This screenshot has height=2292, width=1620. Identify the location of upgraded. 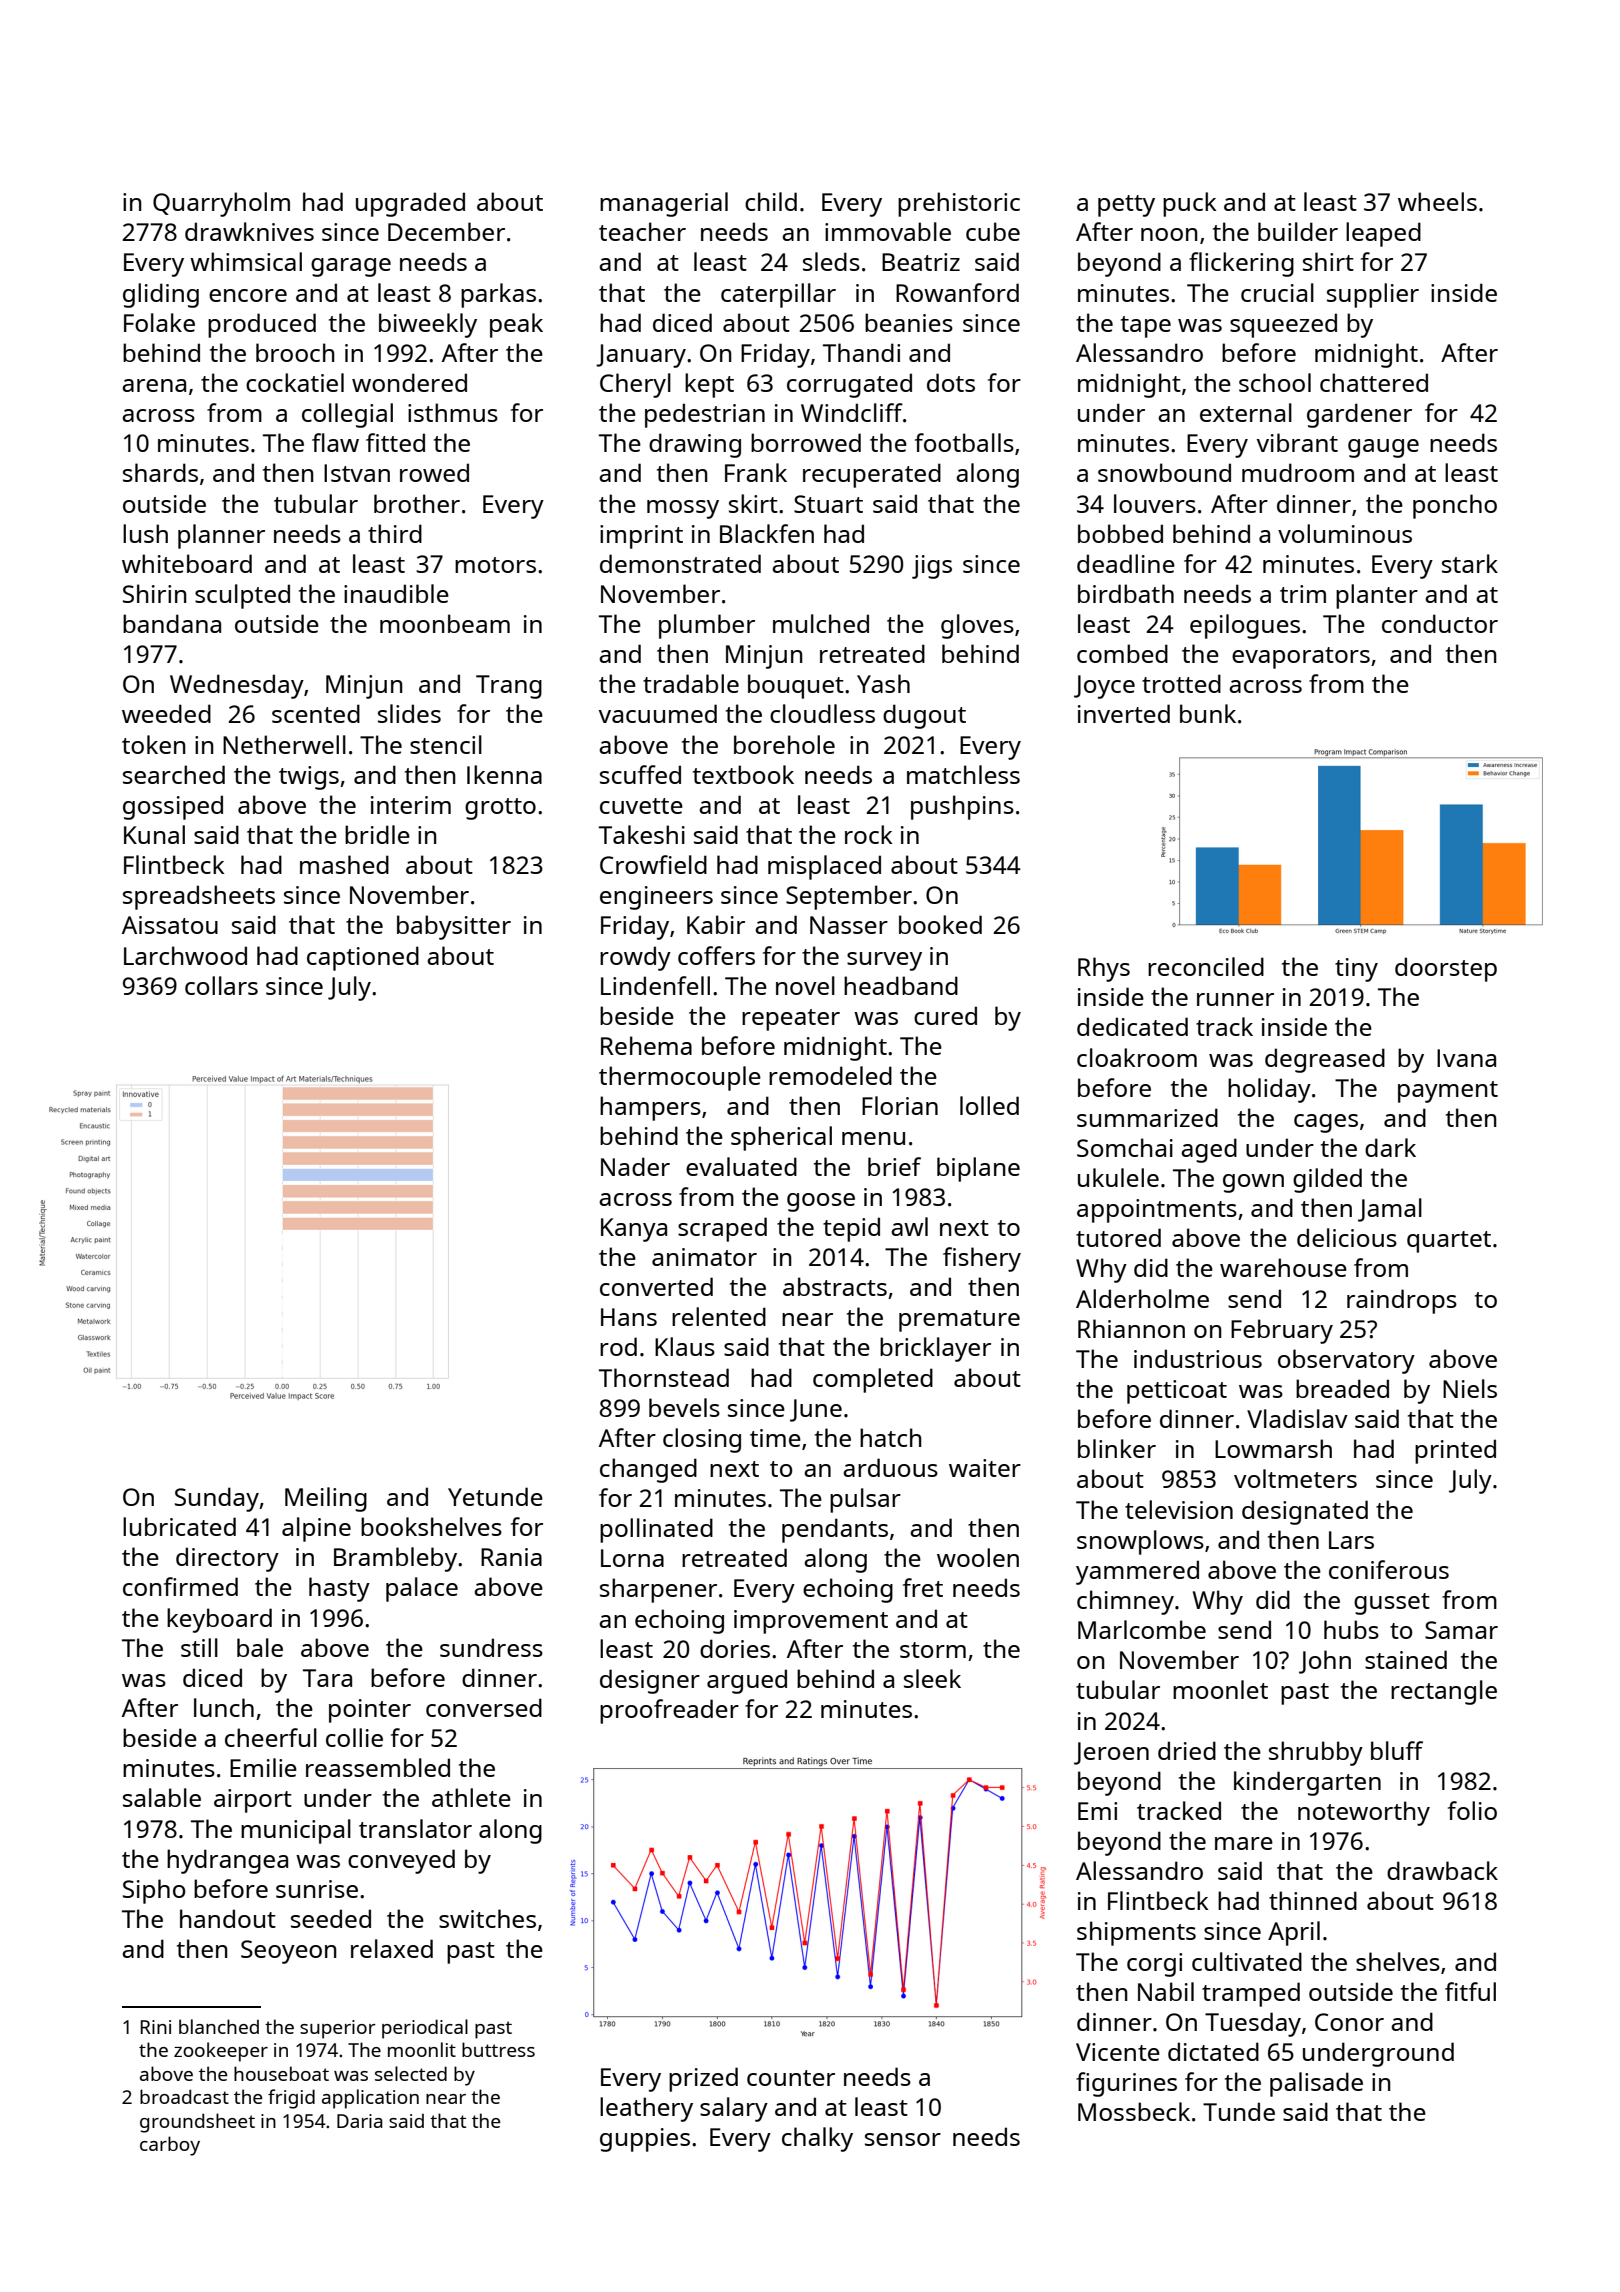
(410, 204).
